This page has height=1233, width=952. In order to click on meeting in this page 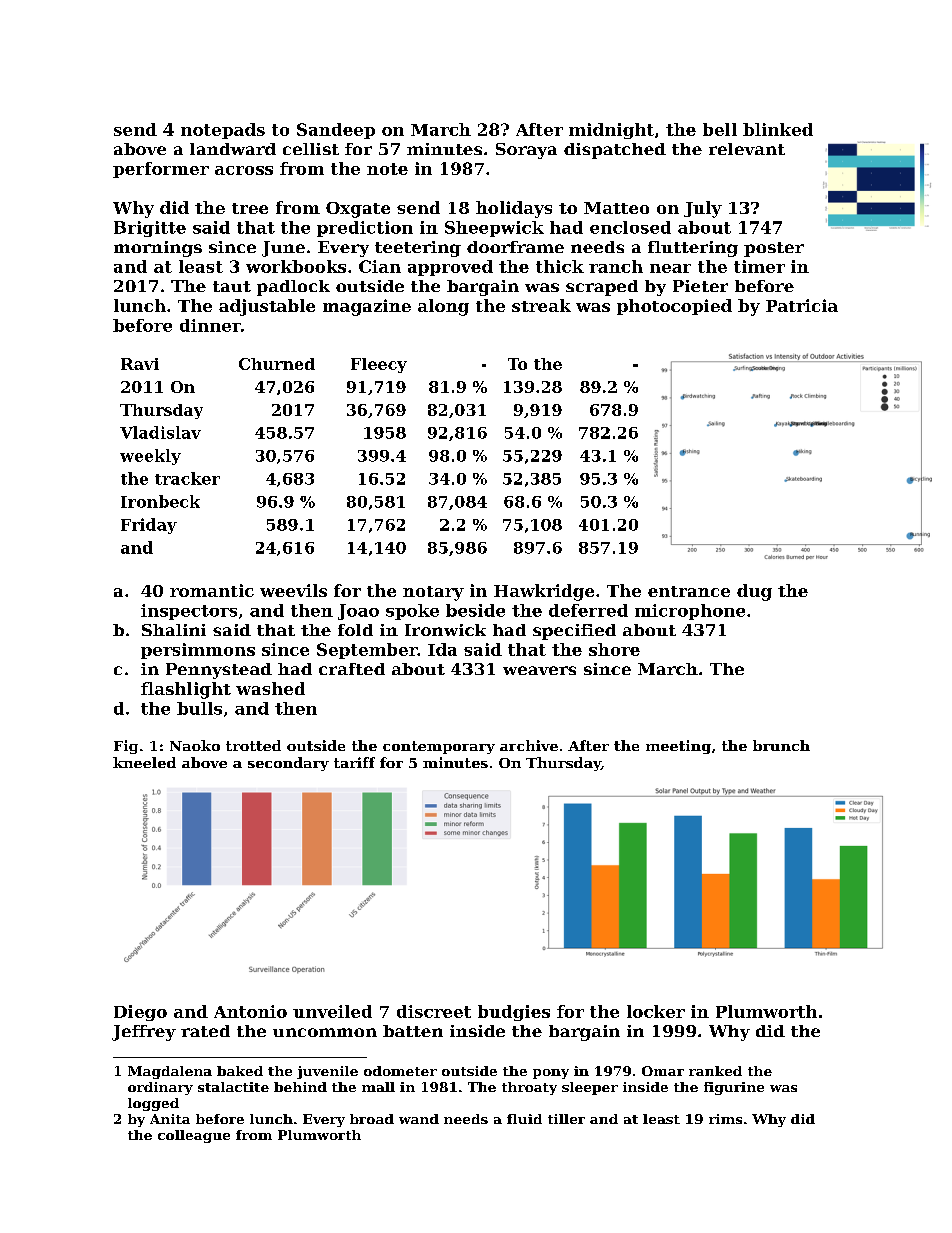, I will do `click(678, 747)`.
